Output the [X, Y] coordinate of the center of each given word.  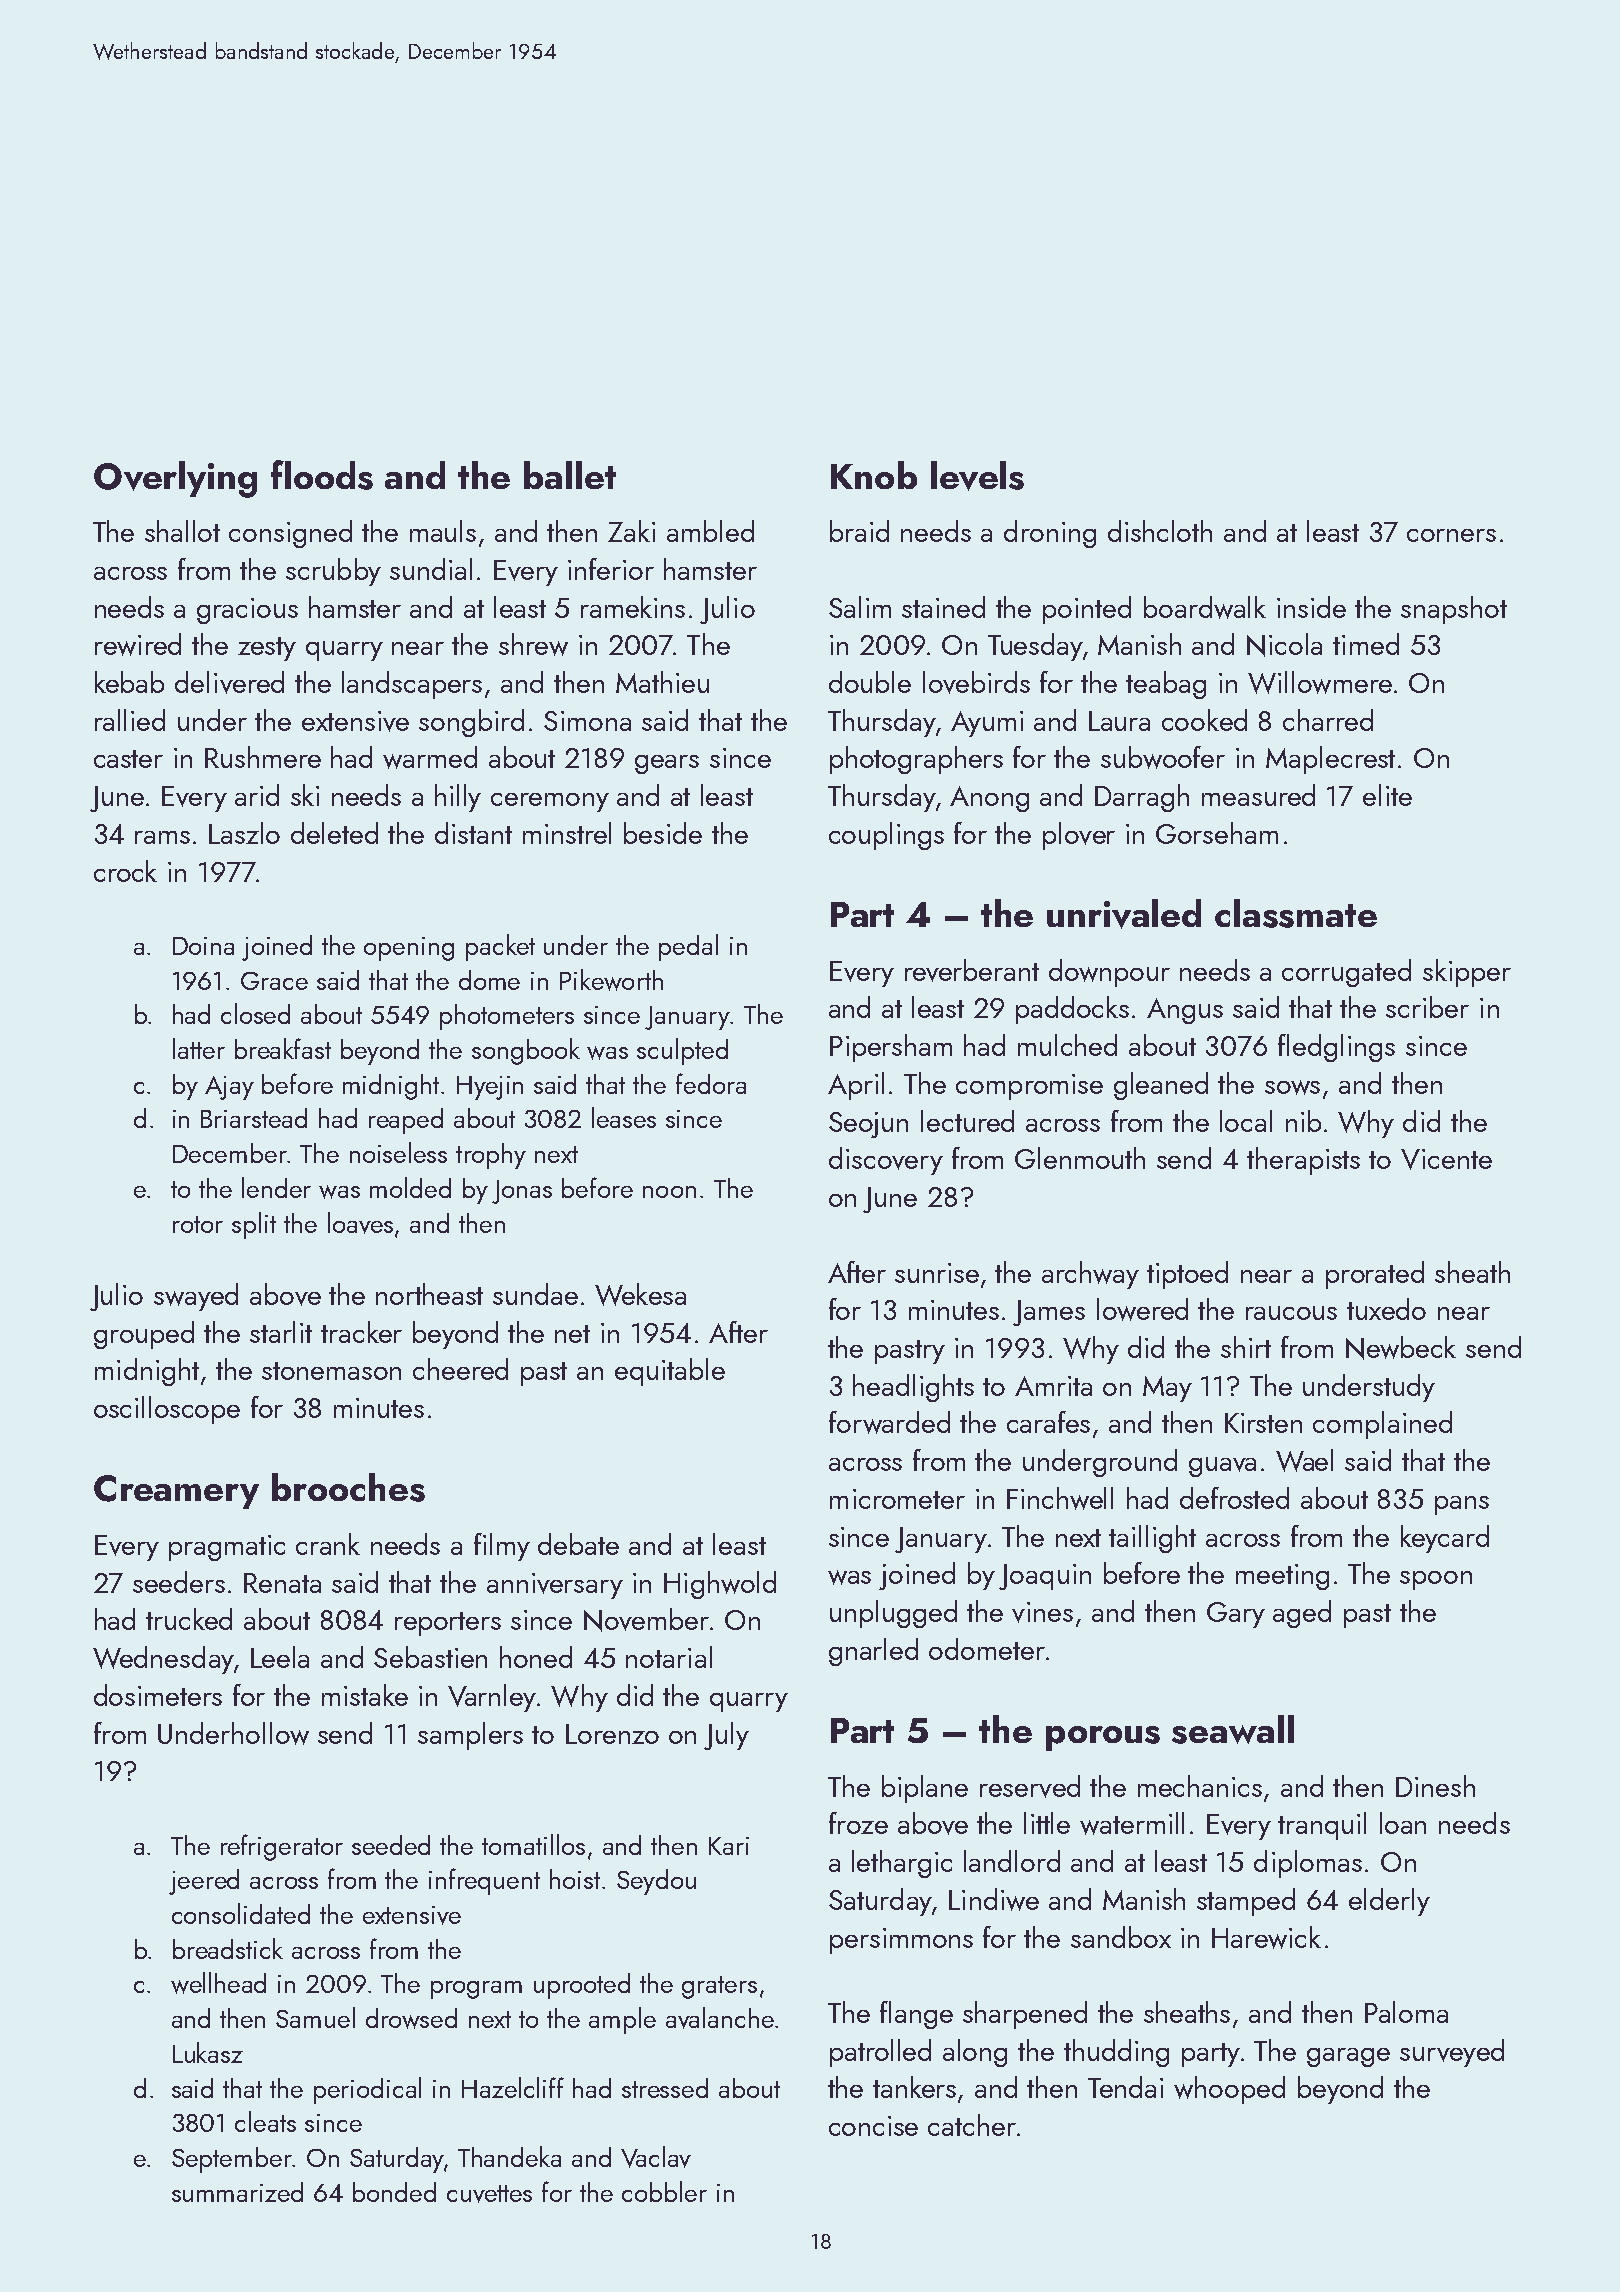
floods [322, 475]
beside [663, 833]
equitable [670, 1372]
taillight [1152, 1539]
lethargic [902, 1864]
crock [125, 871]
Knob [874, 475]
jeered [204, 1882]
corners [1451, 535]
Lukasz [208, 2052]
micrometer [897, 1499]
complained [1382, 1425]
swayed [196, 1297]
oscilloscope [167, 1410]
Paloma [1406, 2012]
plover [1079, 836]
